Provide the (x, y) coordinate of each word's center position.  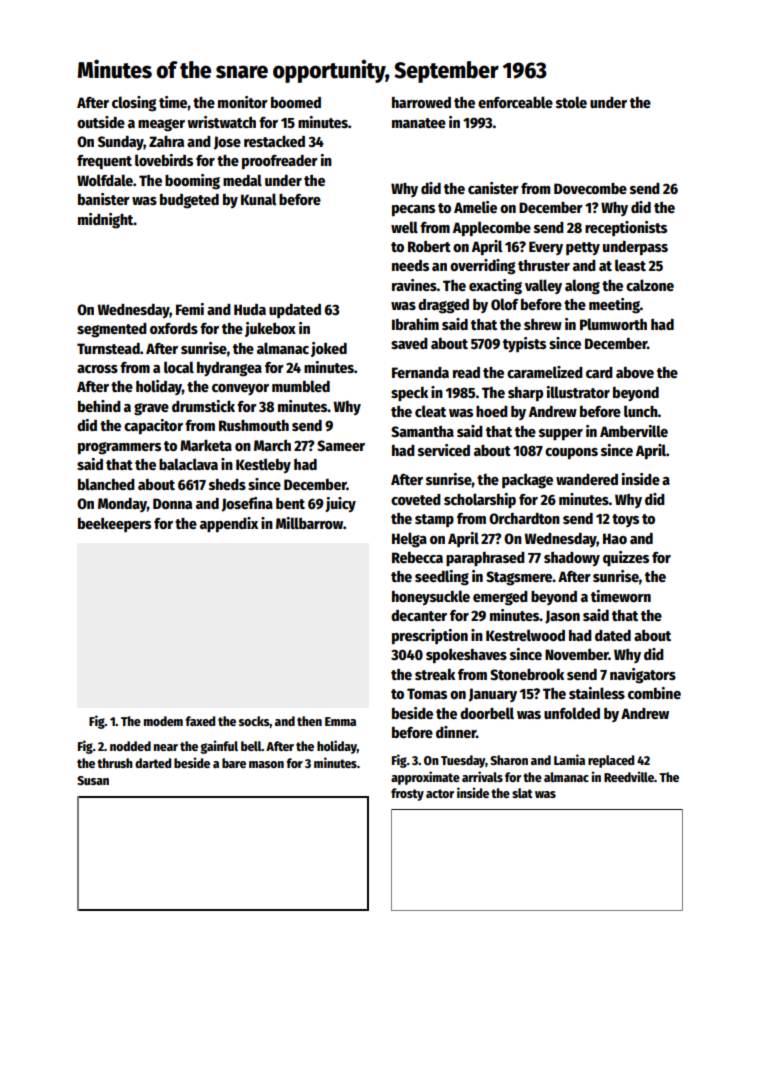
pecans (413, 210)
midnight (106, 221)
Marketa (206, 445)
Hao (615, 538)
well (404, 227)
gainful (219, 747)
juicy (340, 504)
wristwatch (221, 122)
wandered (587, 479)
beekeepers (114, 524)
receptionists (626, 228)
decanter (419, 615)
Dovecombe (590, 188)
